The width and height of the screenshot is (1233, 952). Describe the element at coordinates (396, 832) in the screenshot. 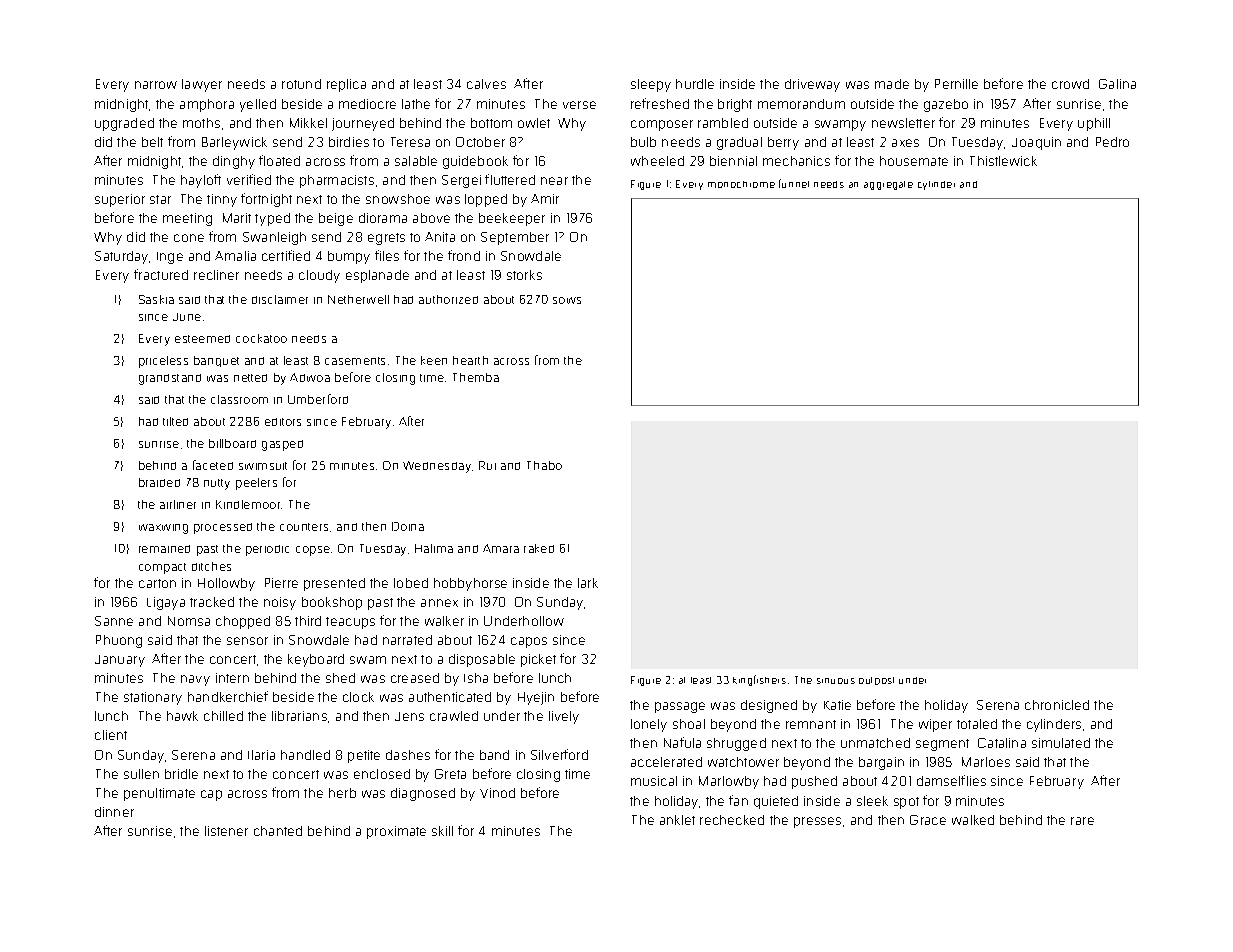

I see `proximate` at that location.
